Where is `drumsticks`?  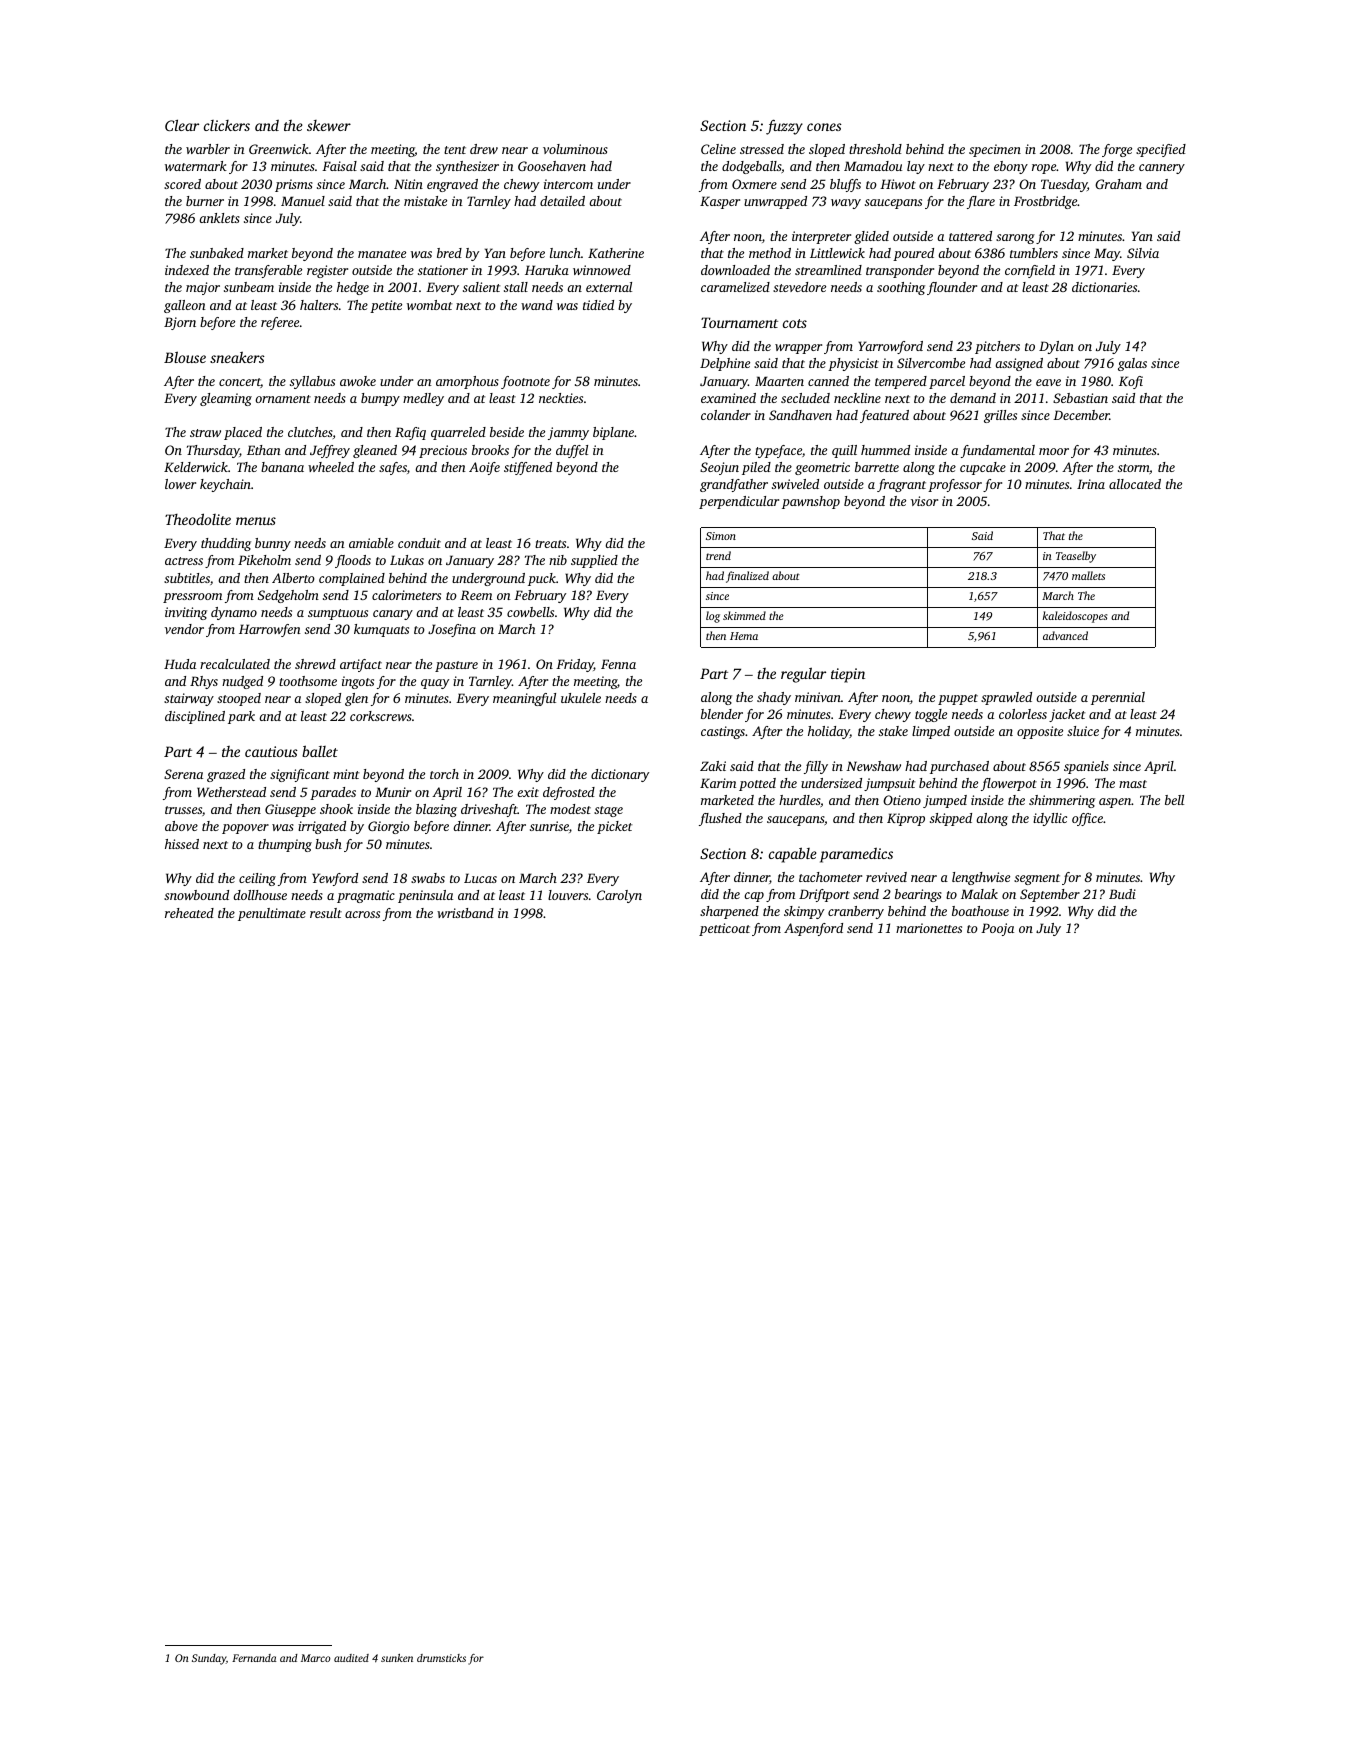 drumsticks is located at coordinates (441, 1658).
